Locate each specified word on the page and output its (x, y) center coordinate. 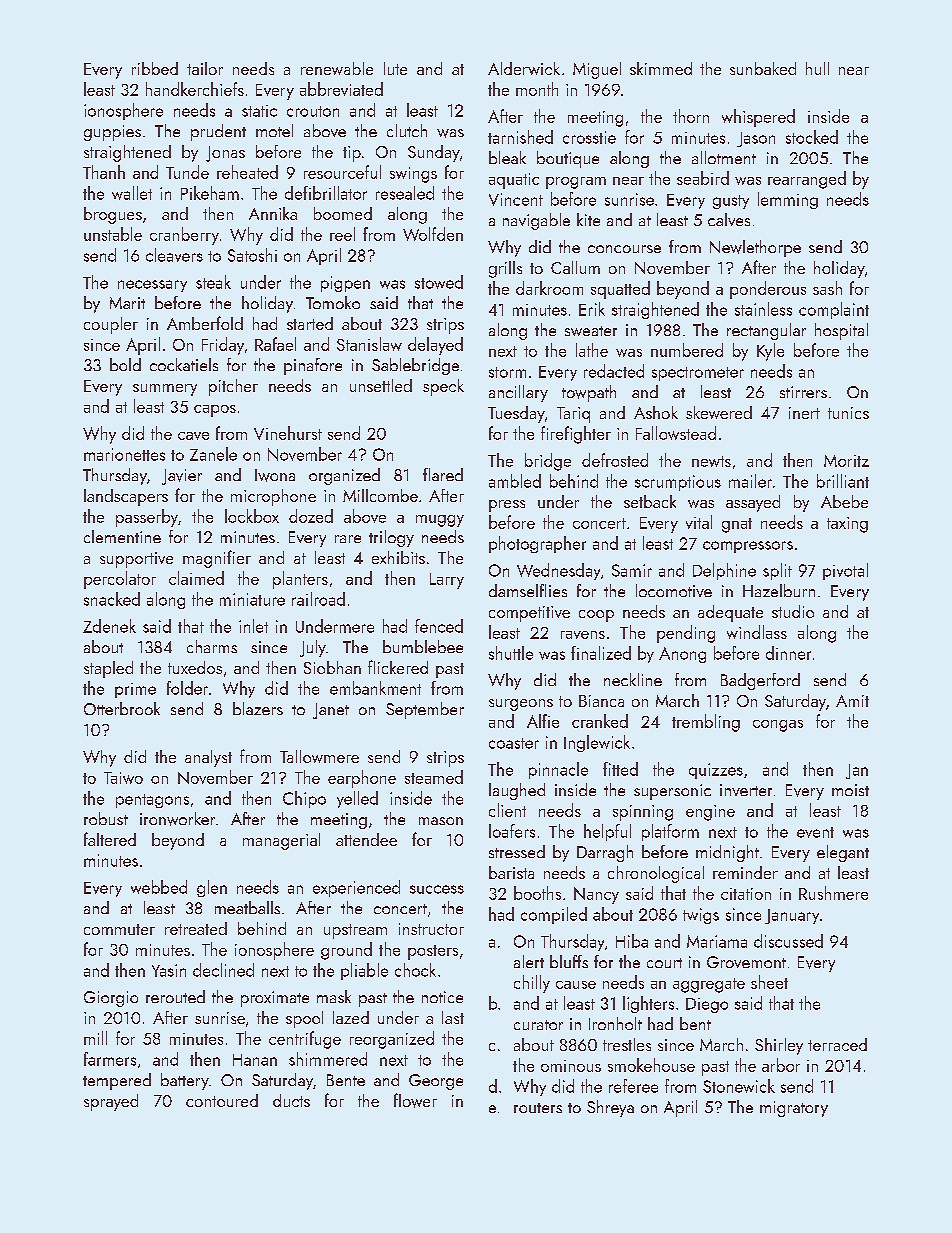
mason (441, 821)
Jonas (225, 154)
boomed (343, 213)
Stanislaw (369, 344)
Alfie (543, 721)
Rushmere (833, 893)
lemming (788, 200)
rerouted (175, 996)
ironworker (177, 819)
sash (827, 288)
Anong (682, 655)
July (313, 648)
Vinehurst (288, 433)
